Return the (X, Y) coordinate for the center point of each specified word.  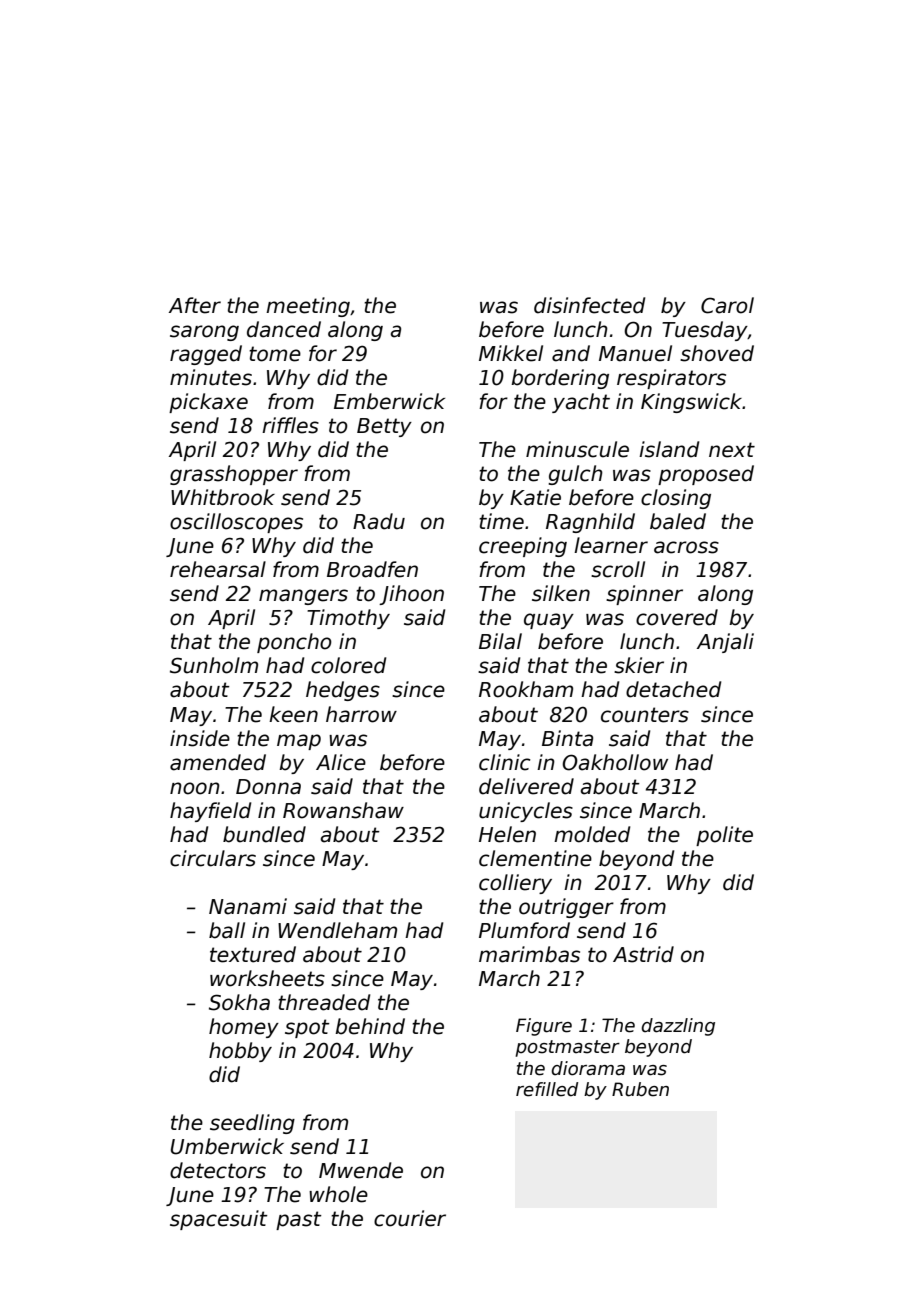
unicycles (526, 812)
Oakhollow (615, 762)
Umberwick (227, 1146)
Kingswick (692, 403)
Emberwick (389, 401)
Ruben (640, 1089)
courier (410, 1218)
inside (200, 738)
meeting (308, 307)
